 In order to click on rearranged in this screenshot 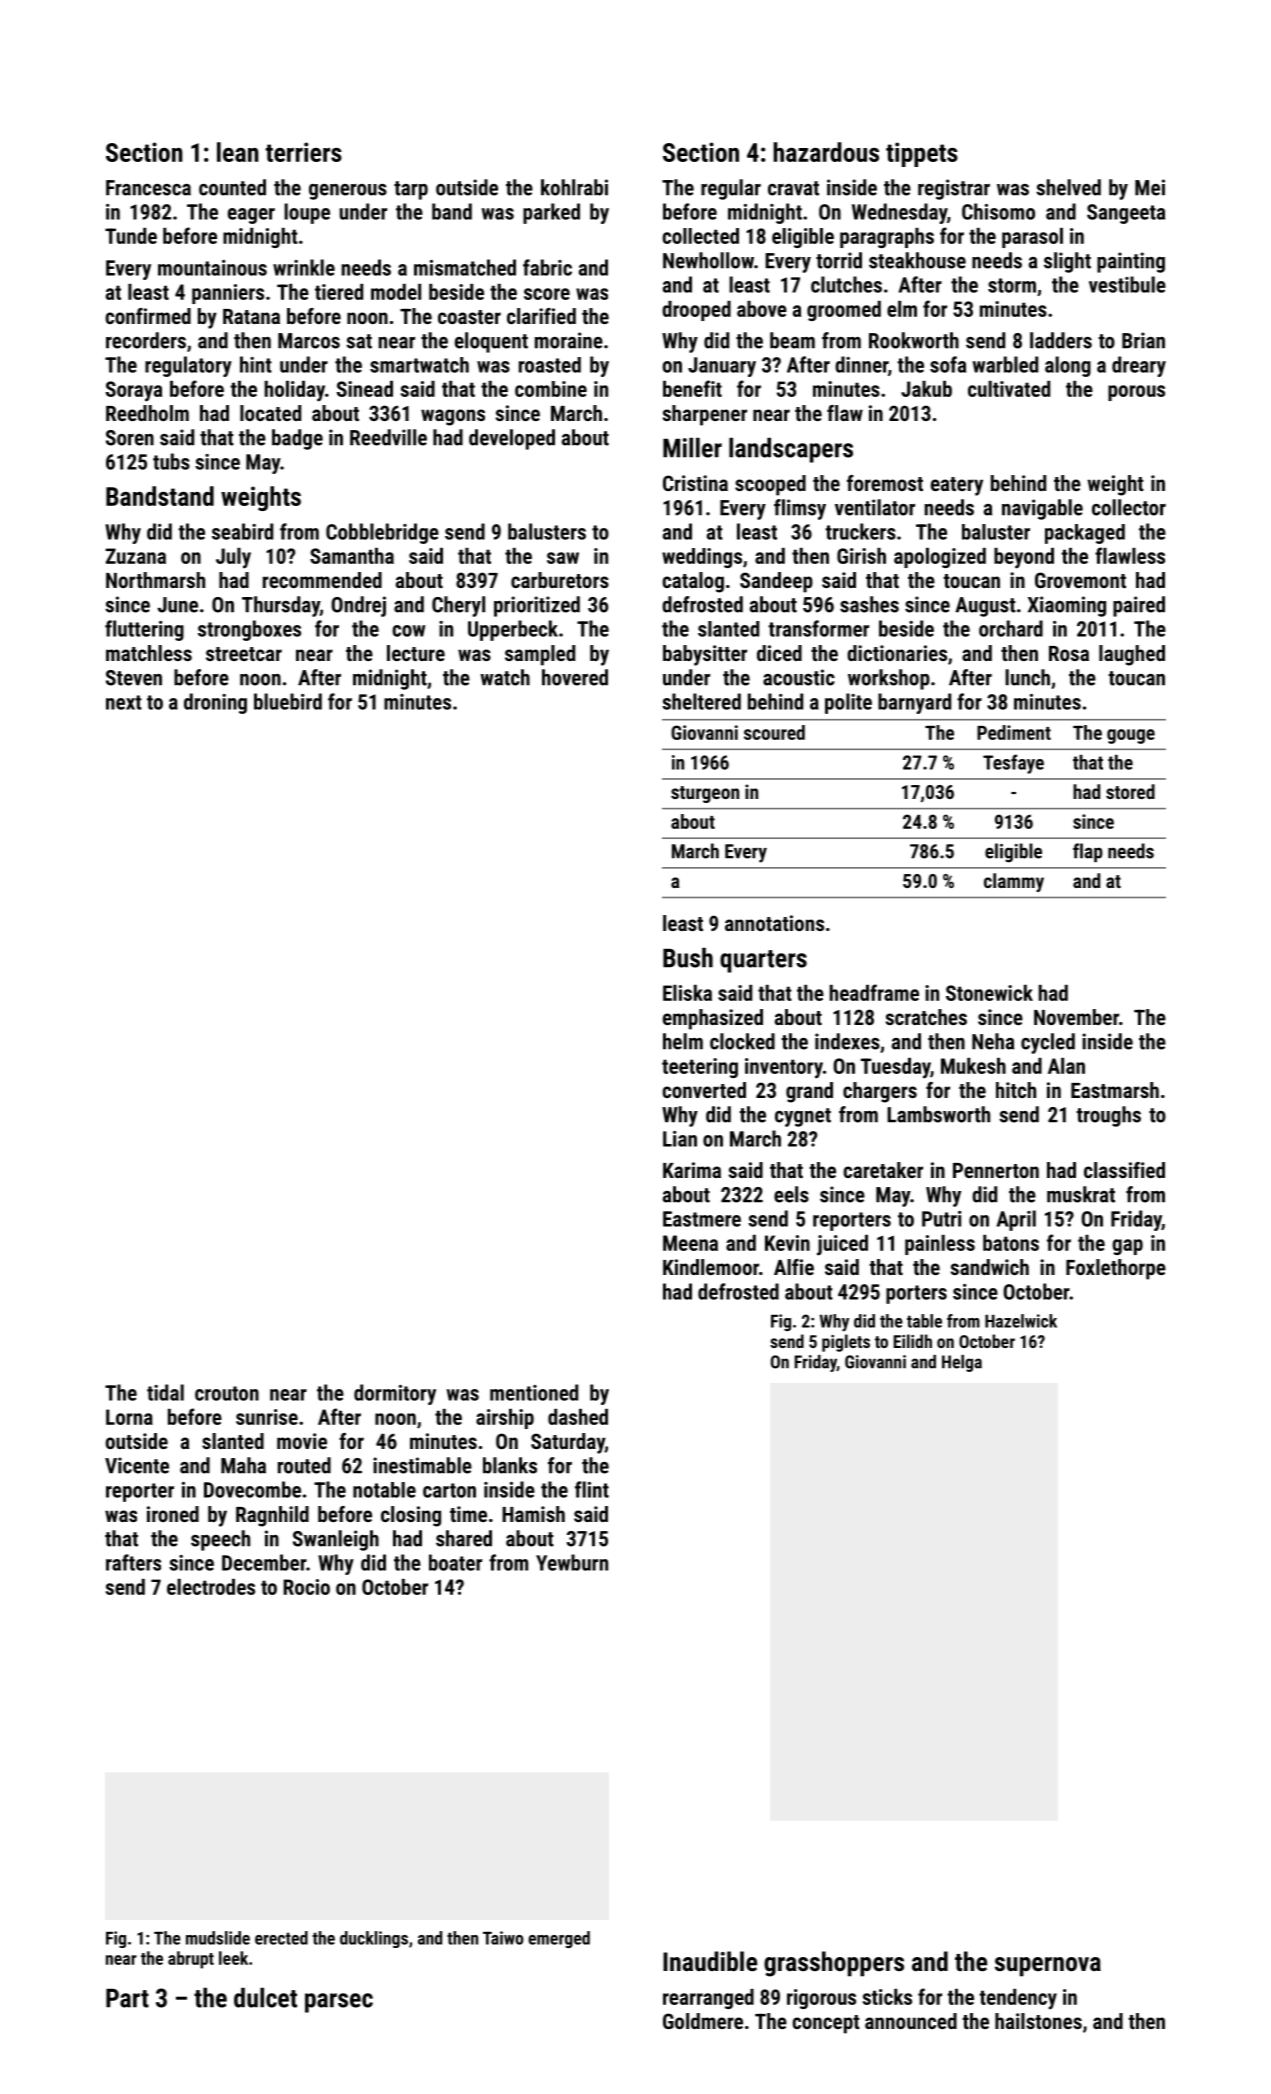, I will do `click(708, 1999)`.
